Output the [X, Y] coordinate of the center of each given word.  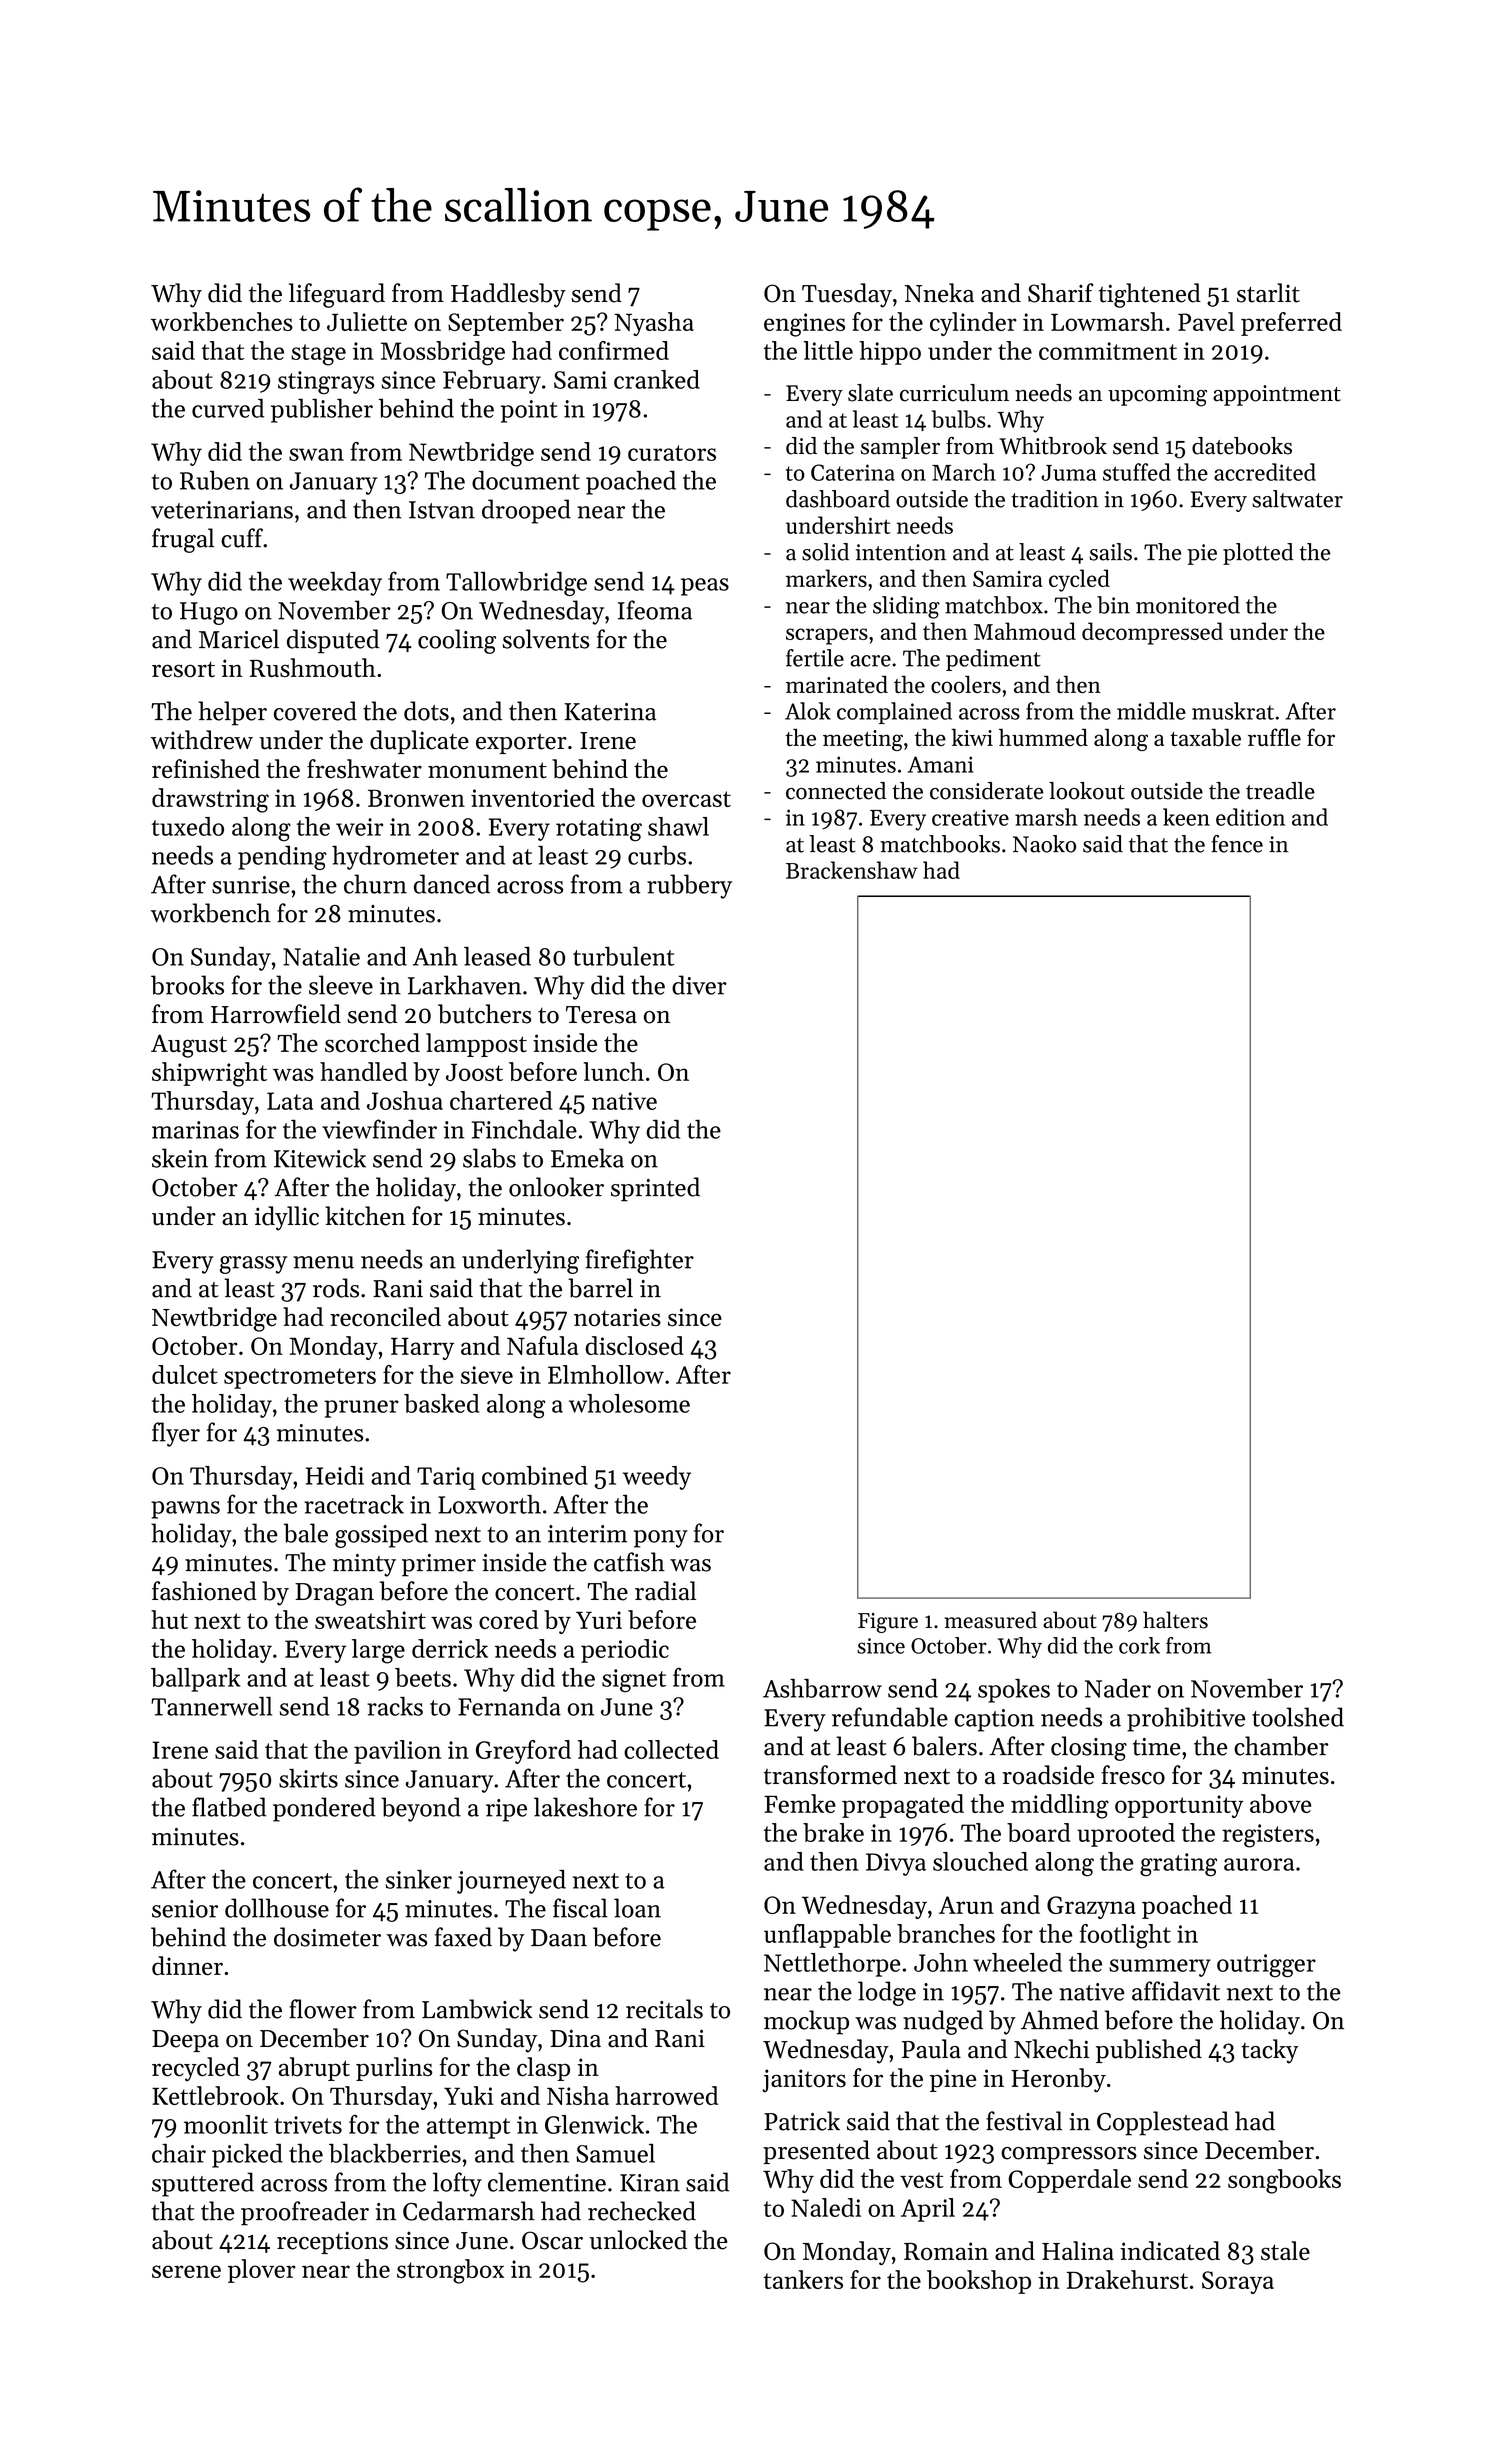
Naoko [1044, 844]
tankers [803, 2279]
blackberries [395, 2153]
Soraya [1238, 2282]
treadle [1280, 791]
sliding [906, 607]
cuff [242, 538]
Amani [941, 764]
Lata [290, 1101]
